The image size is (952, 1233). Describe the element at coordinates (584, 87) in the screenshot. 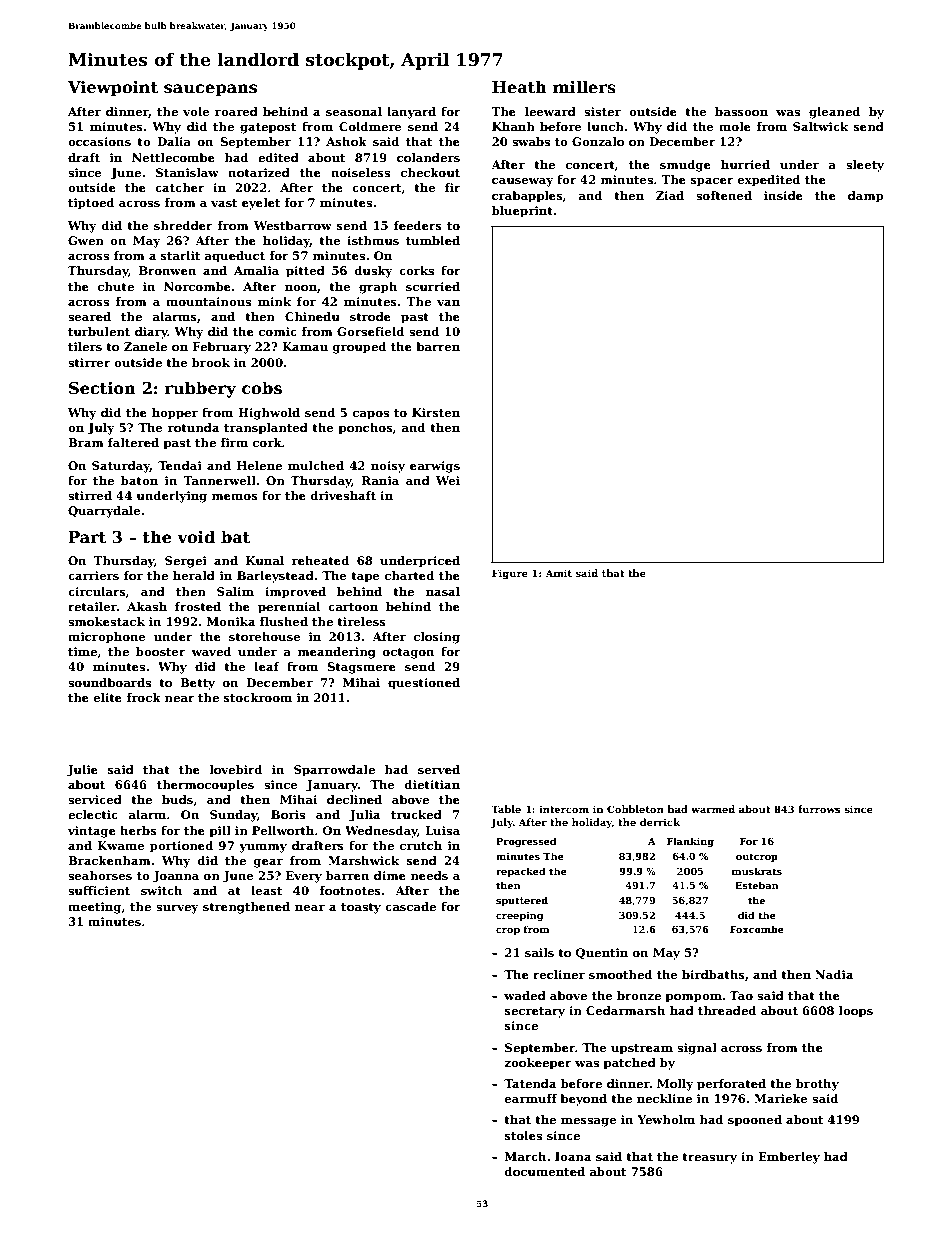

I see `millers` at that location.
